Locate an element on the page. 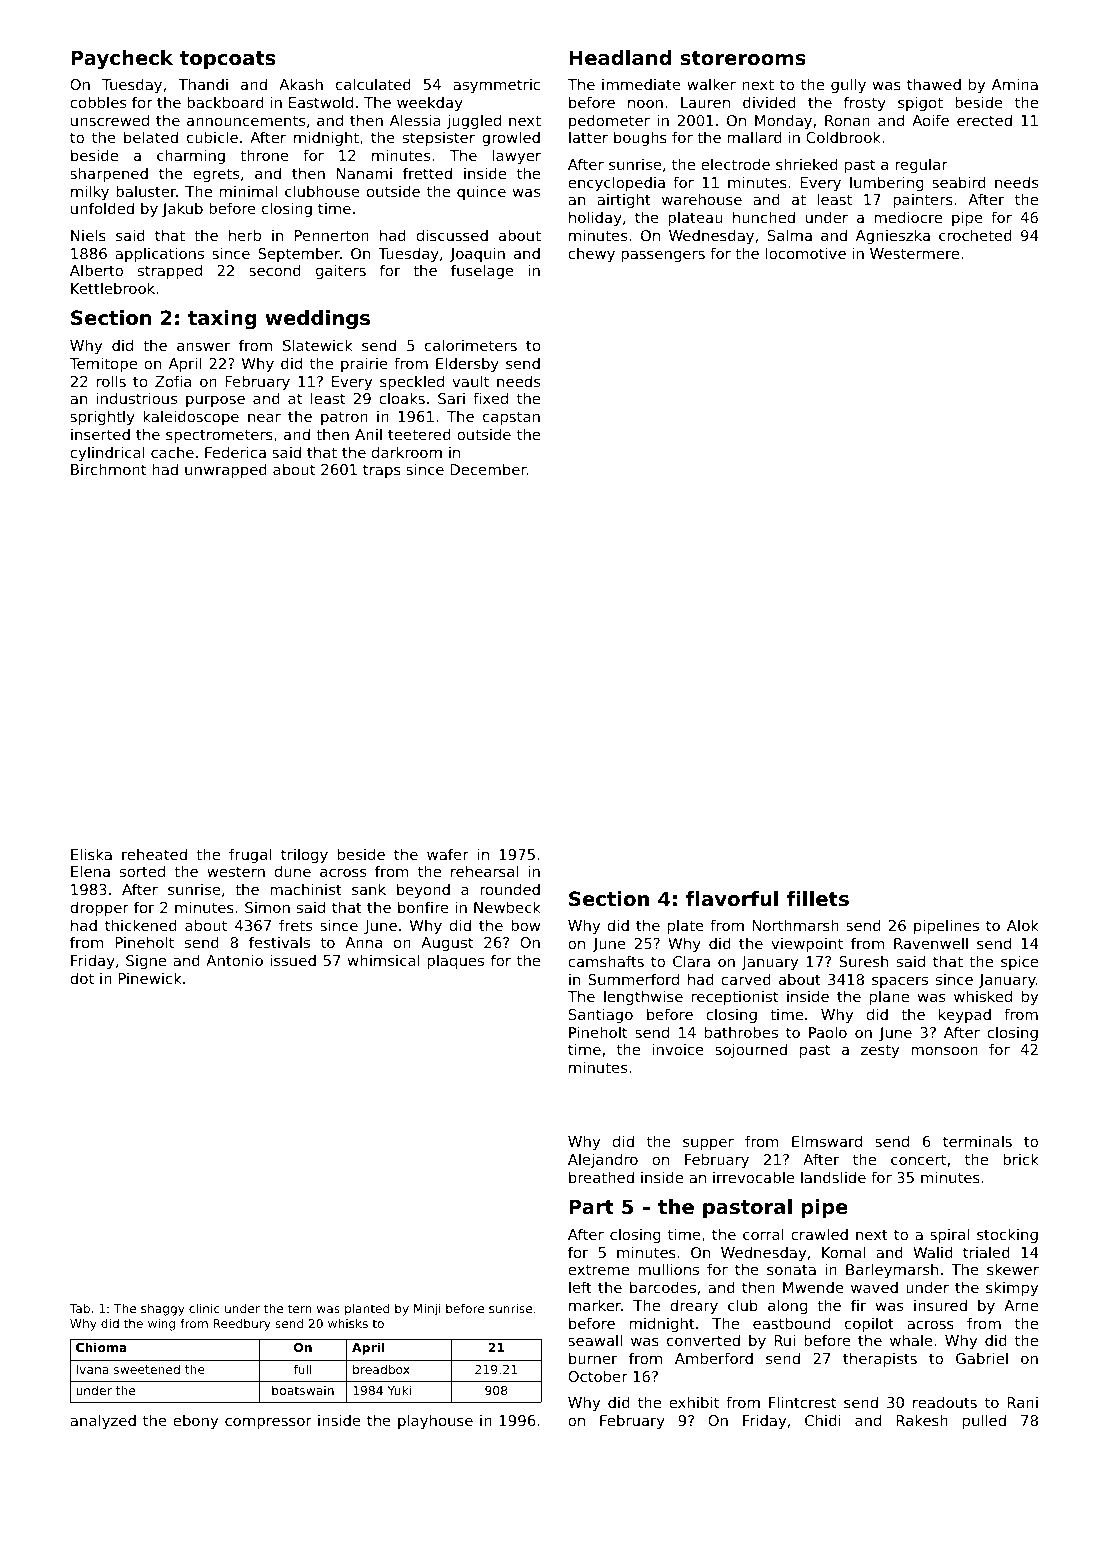  cache is located at coordinates (172, 452).
